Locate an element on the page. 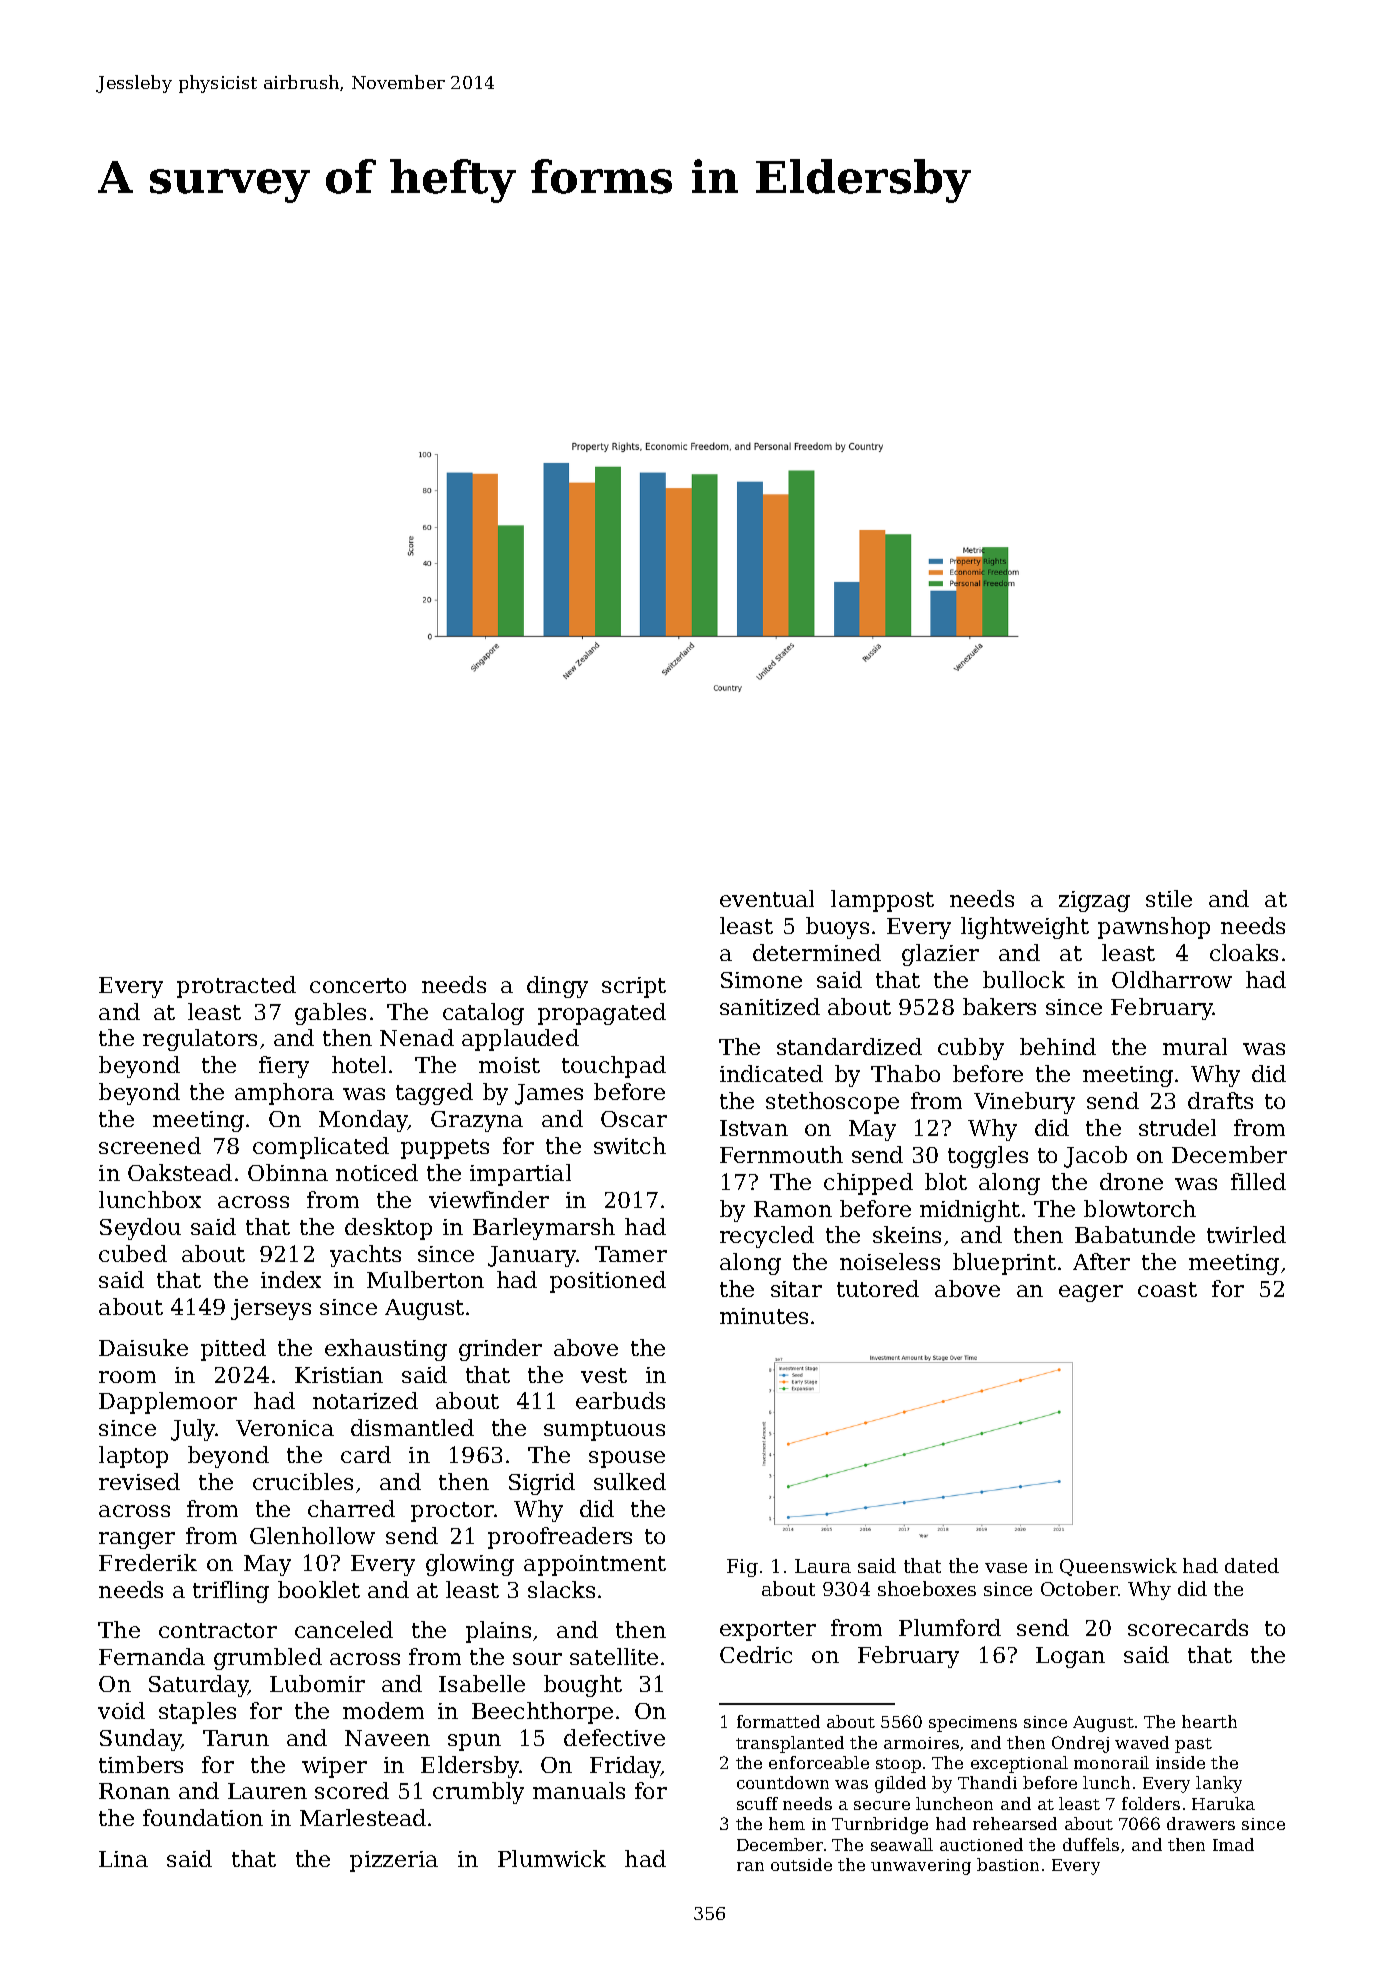 The height and width of the page is (1969, 1386). Oldharrow is located at coordinates (1172, 979).
